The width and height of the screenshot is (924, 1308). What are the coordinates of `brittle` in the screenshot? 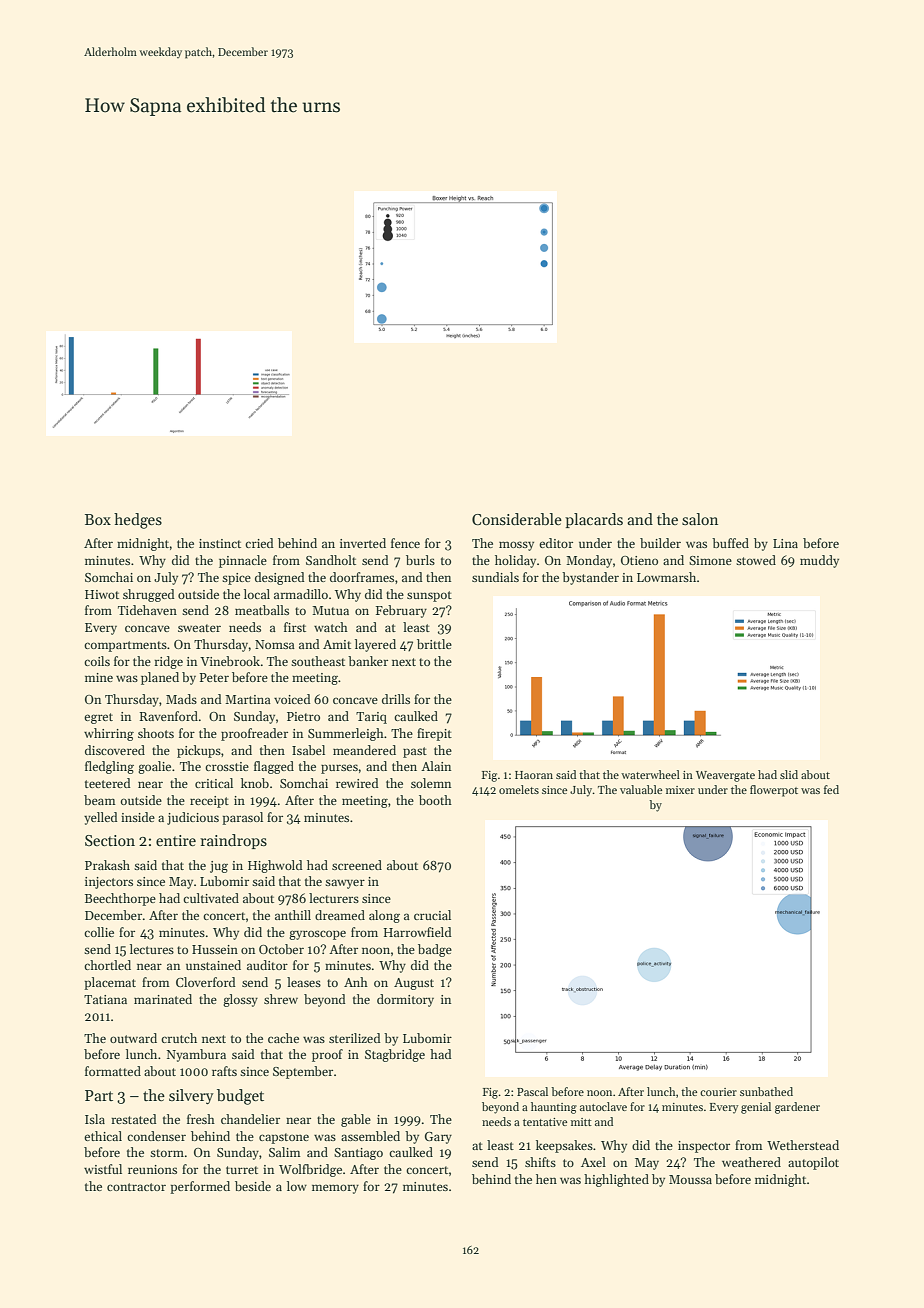 It's located at (434, 644).
